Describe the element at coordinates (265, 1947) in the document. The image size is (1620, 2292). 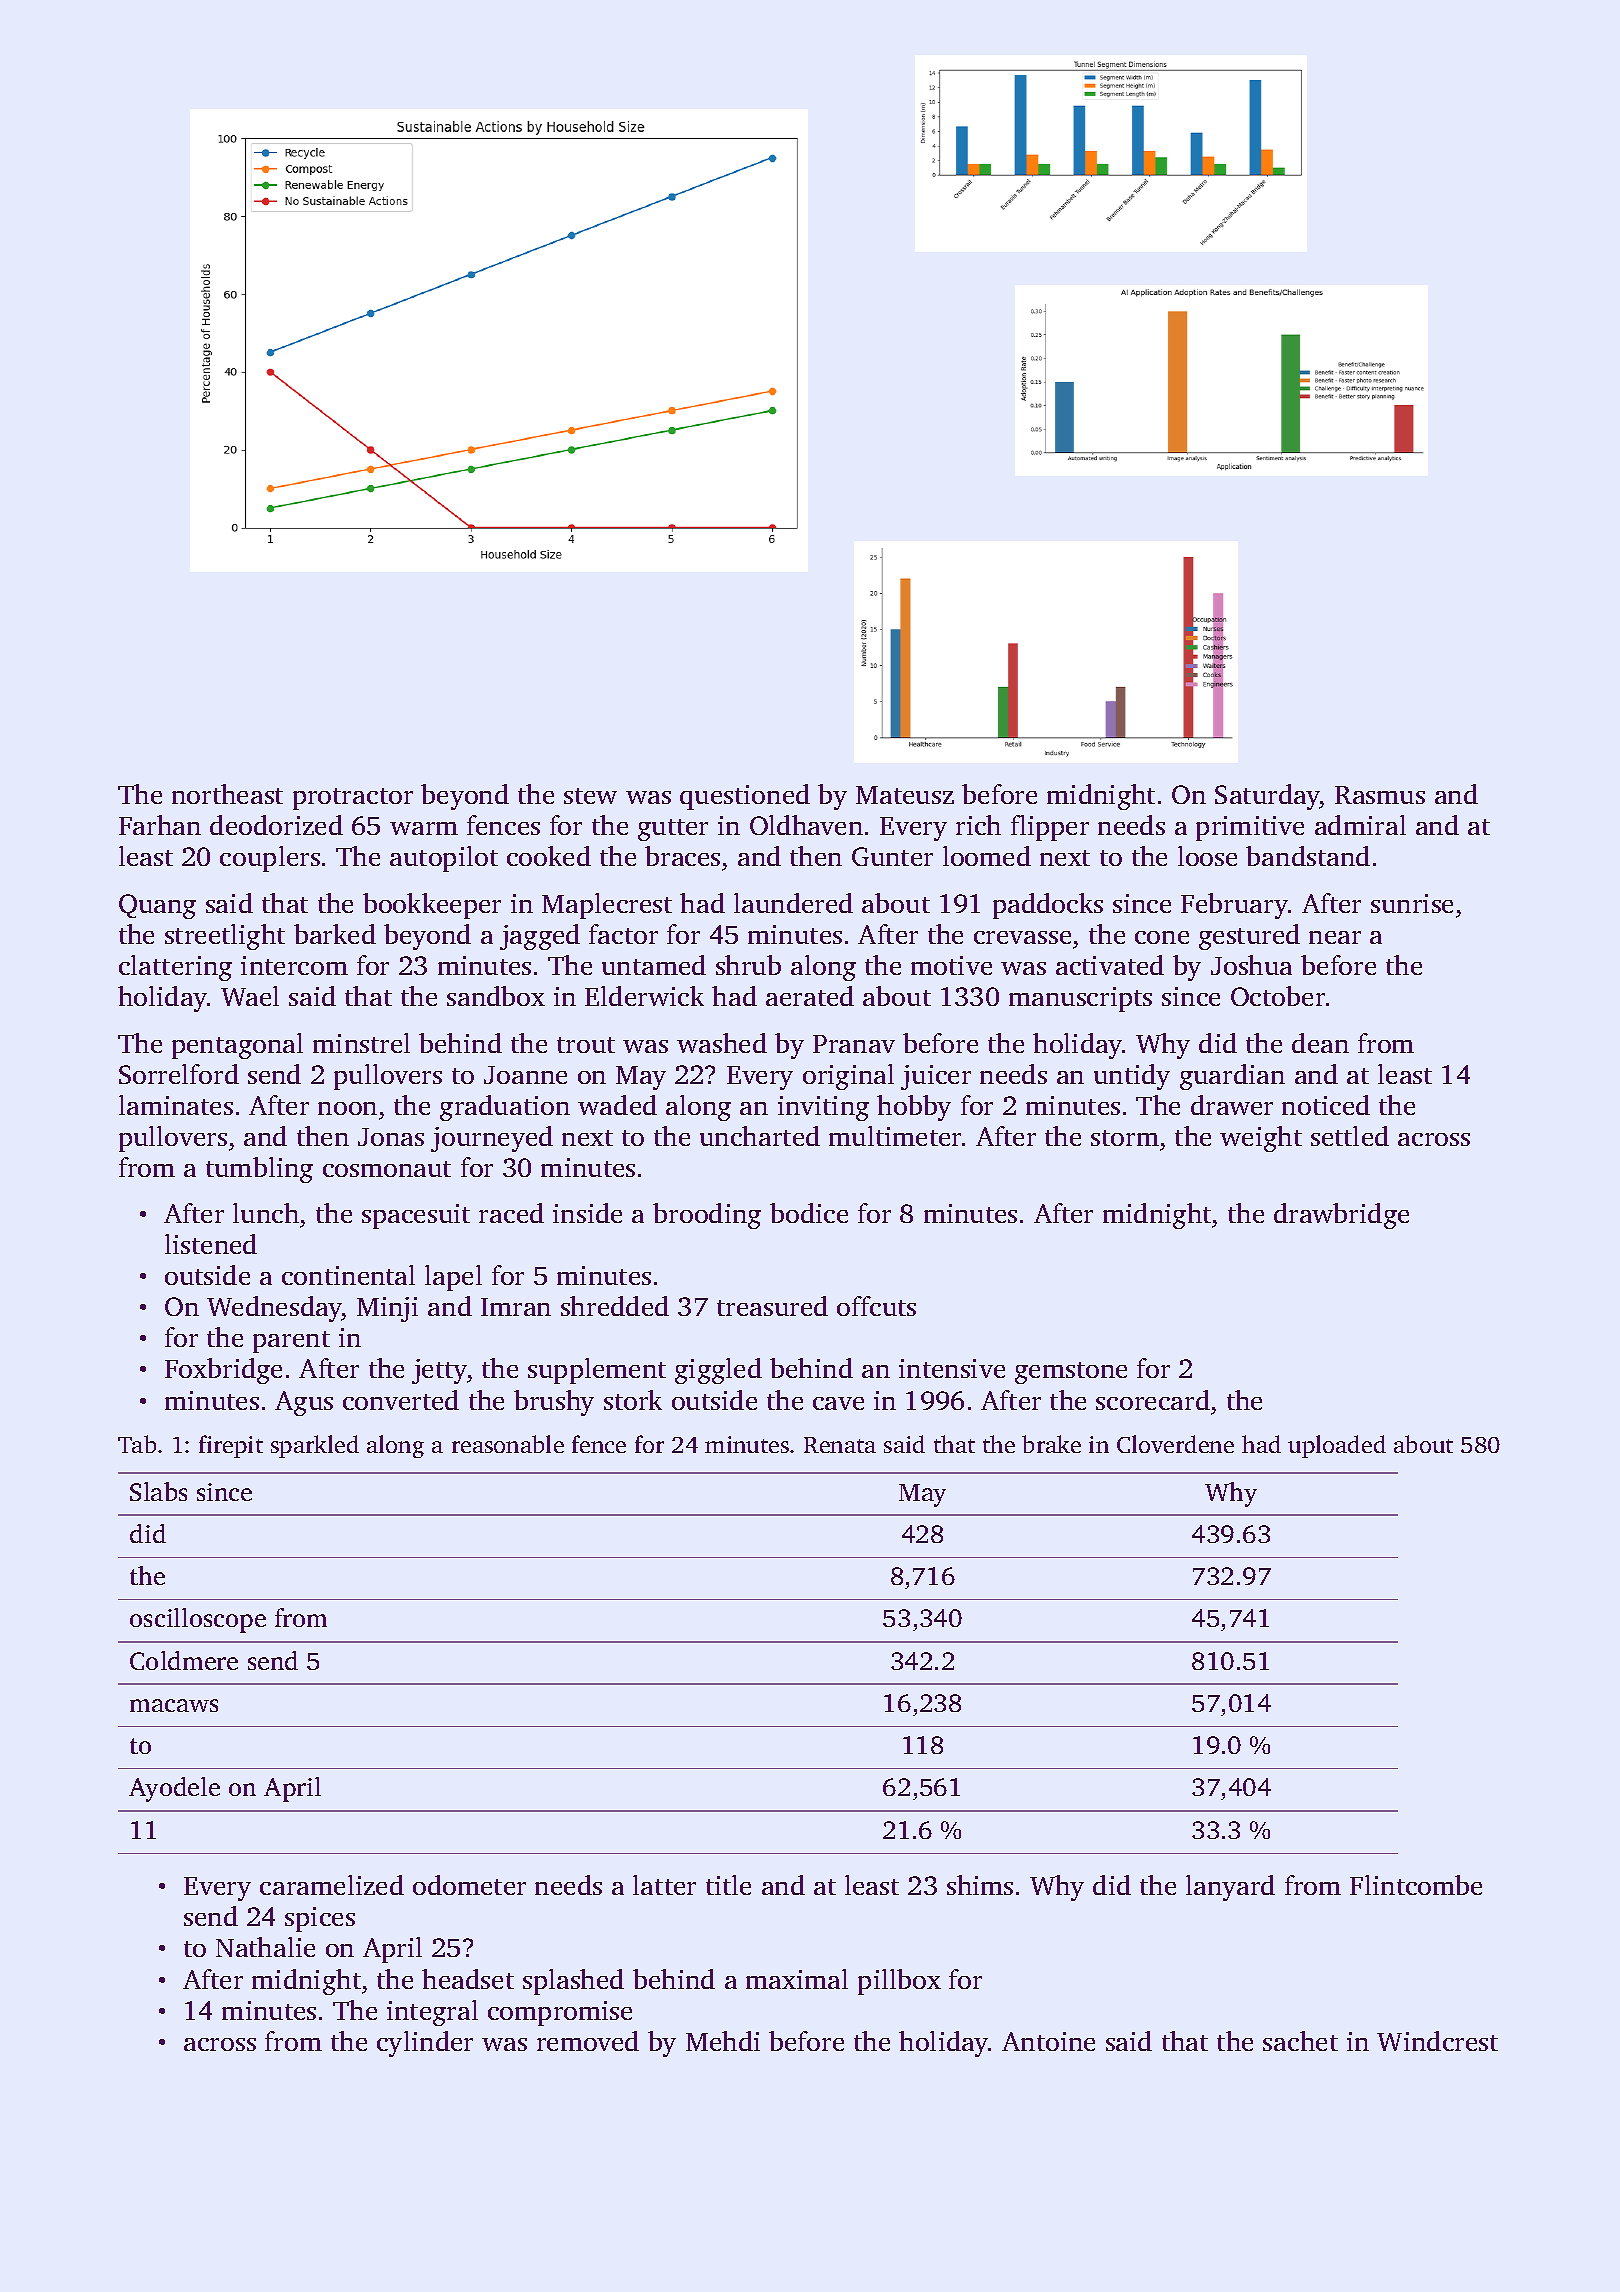
I see `Nathalie` at that location.
